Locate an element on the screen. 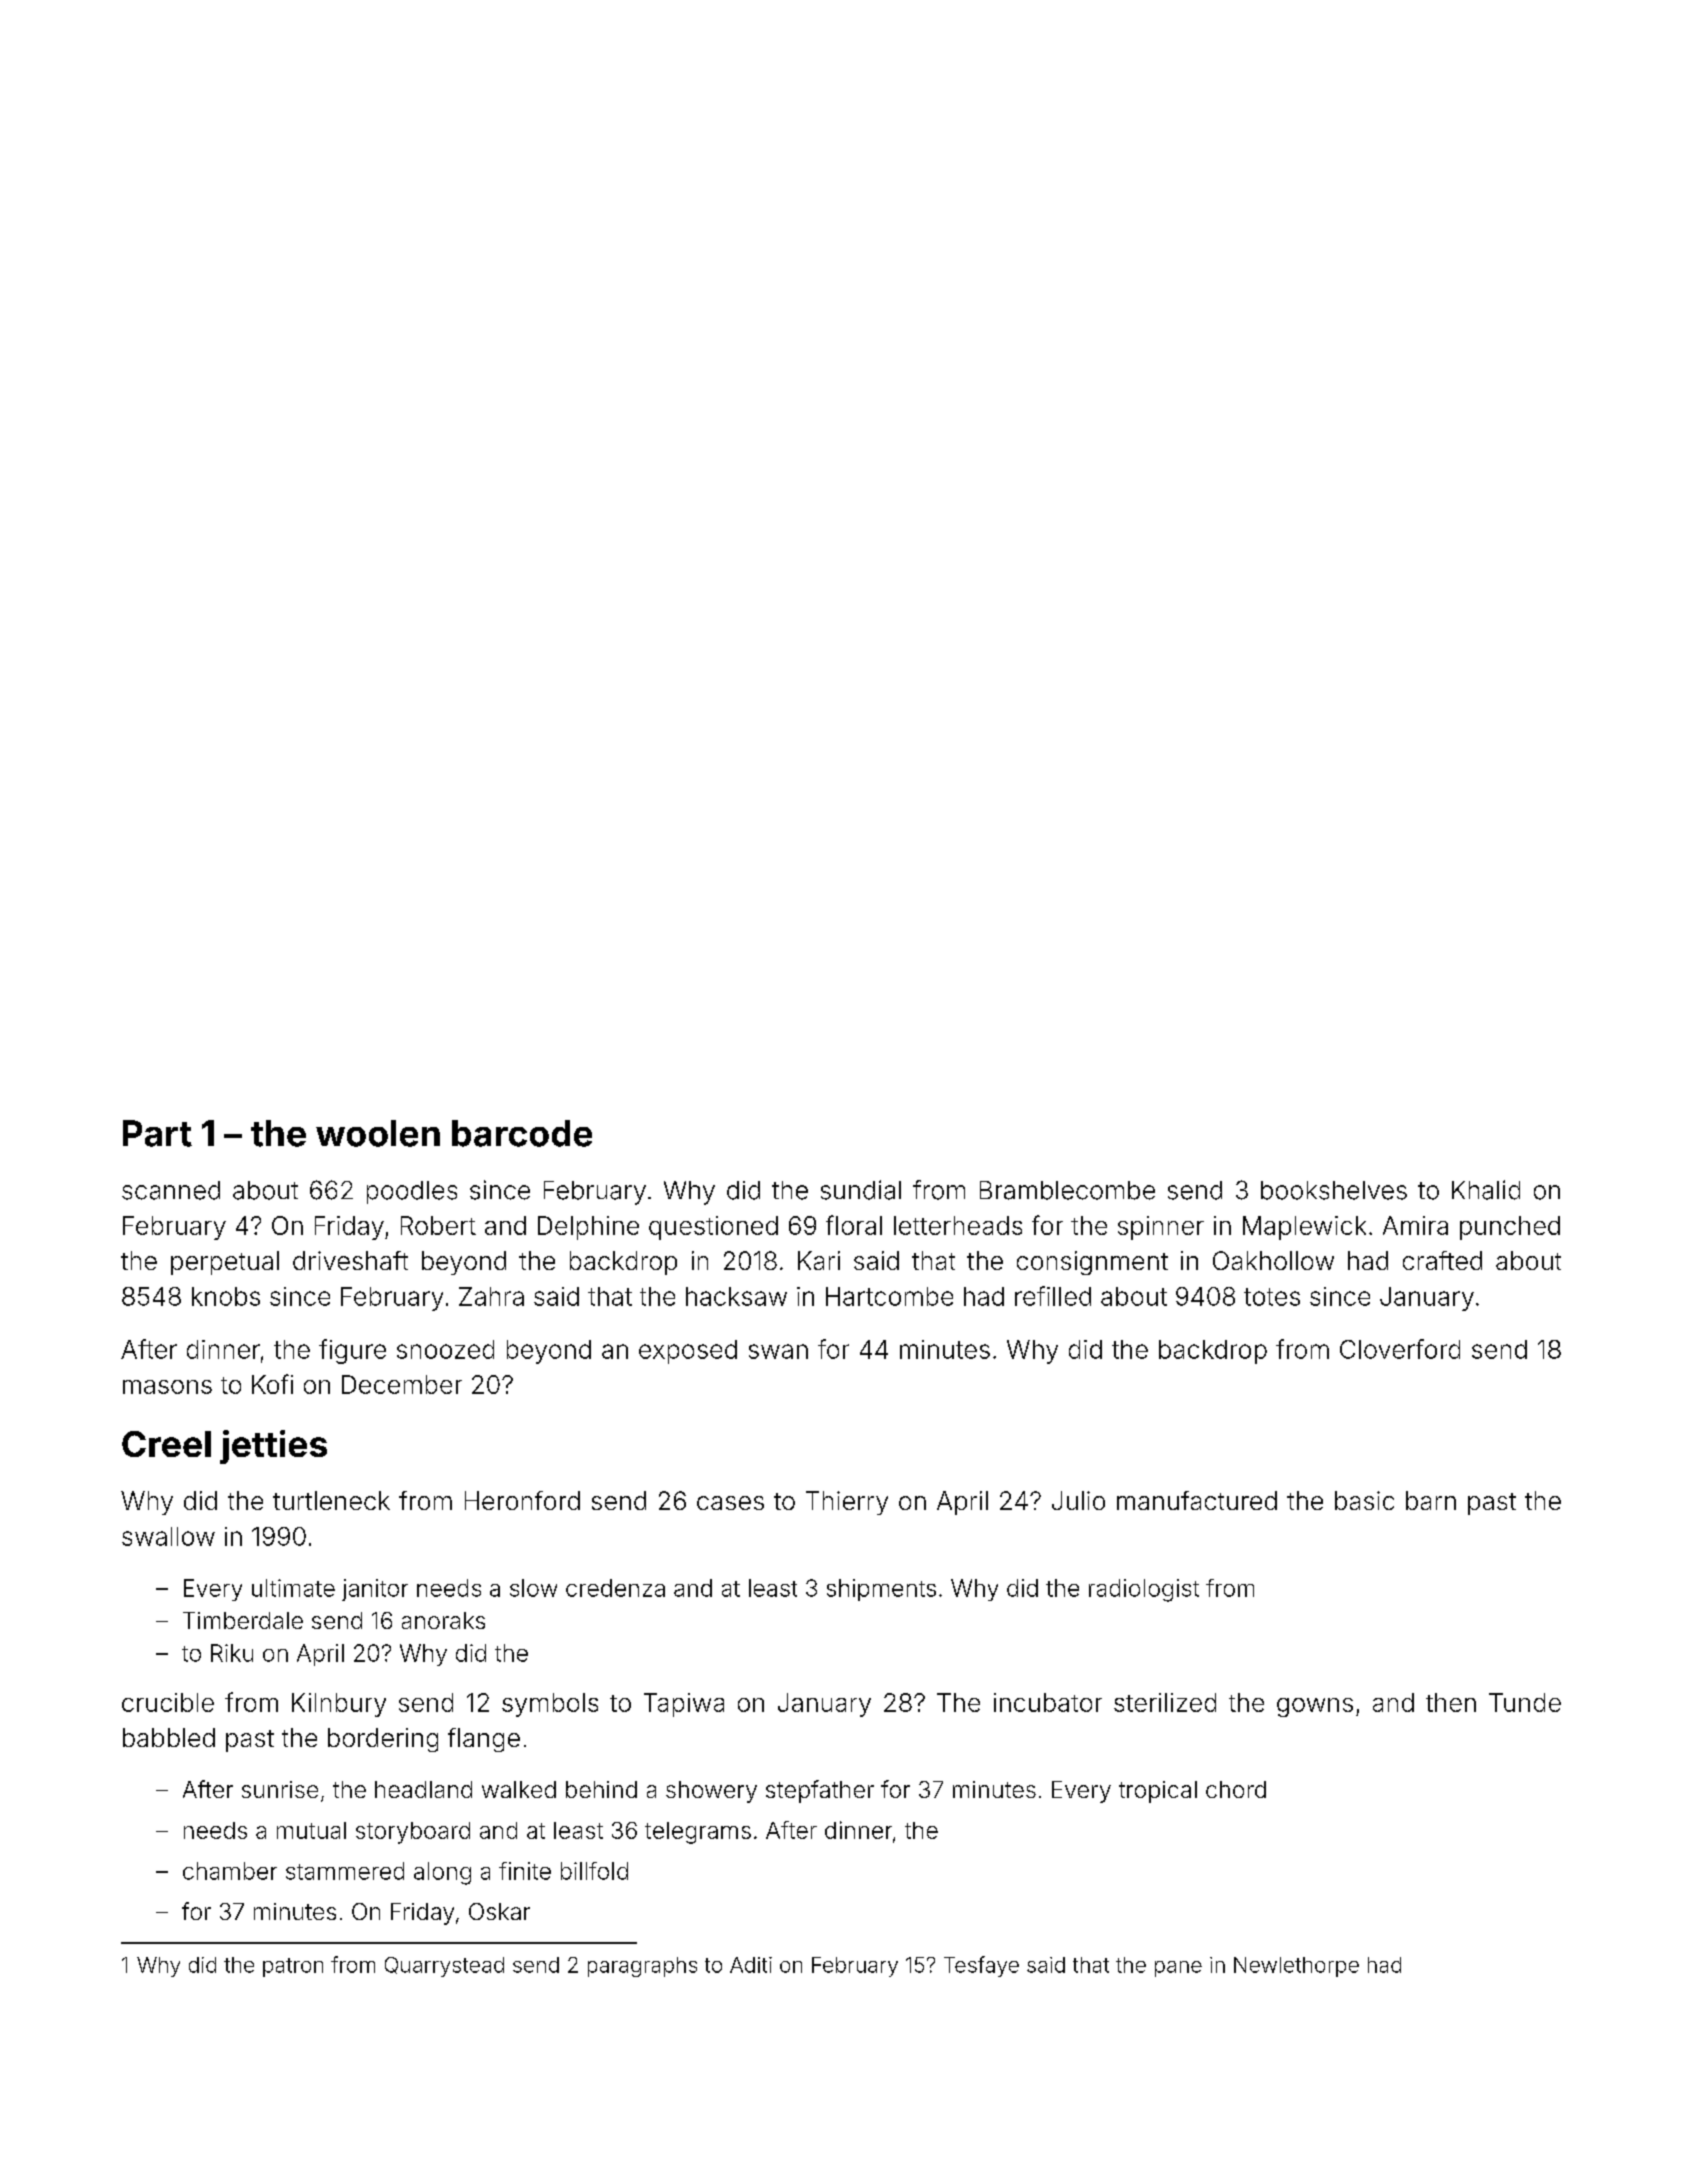  questioned is located at coordinates (713, 1228).
